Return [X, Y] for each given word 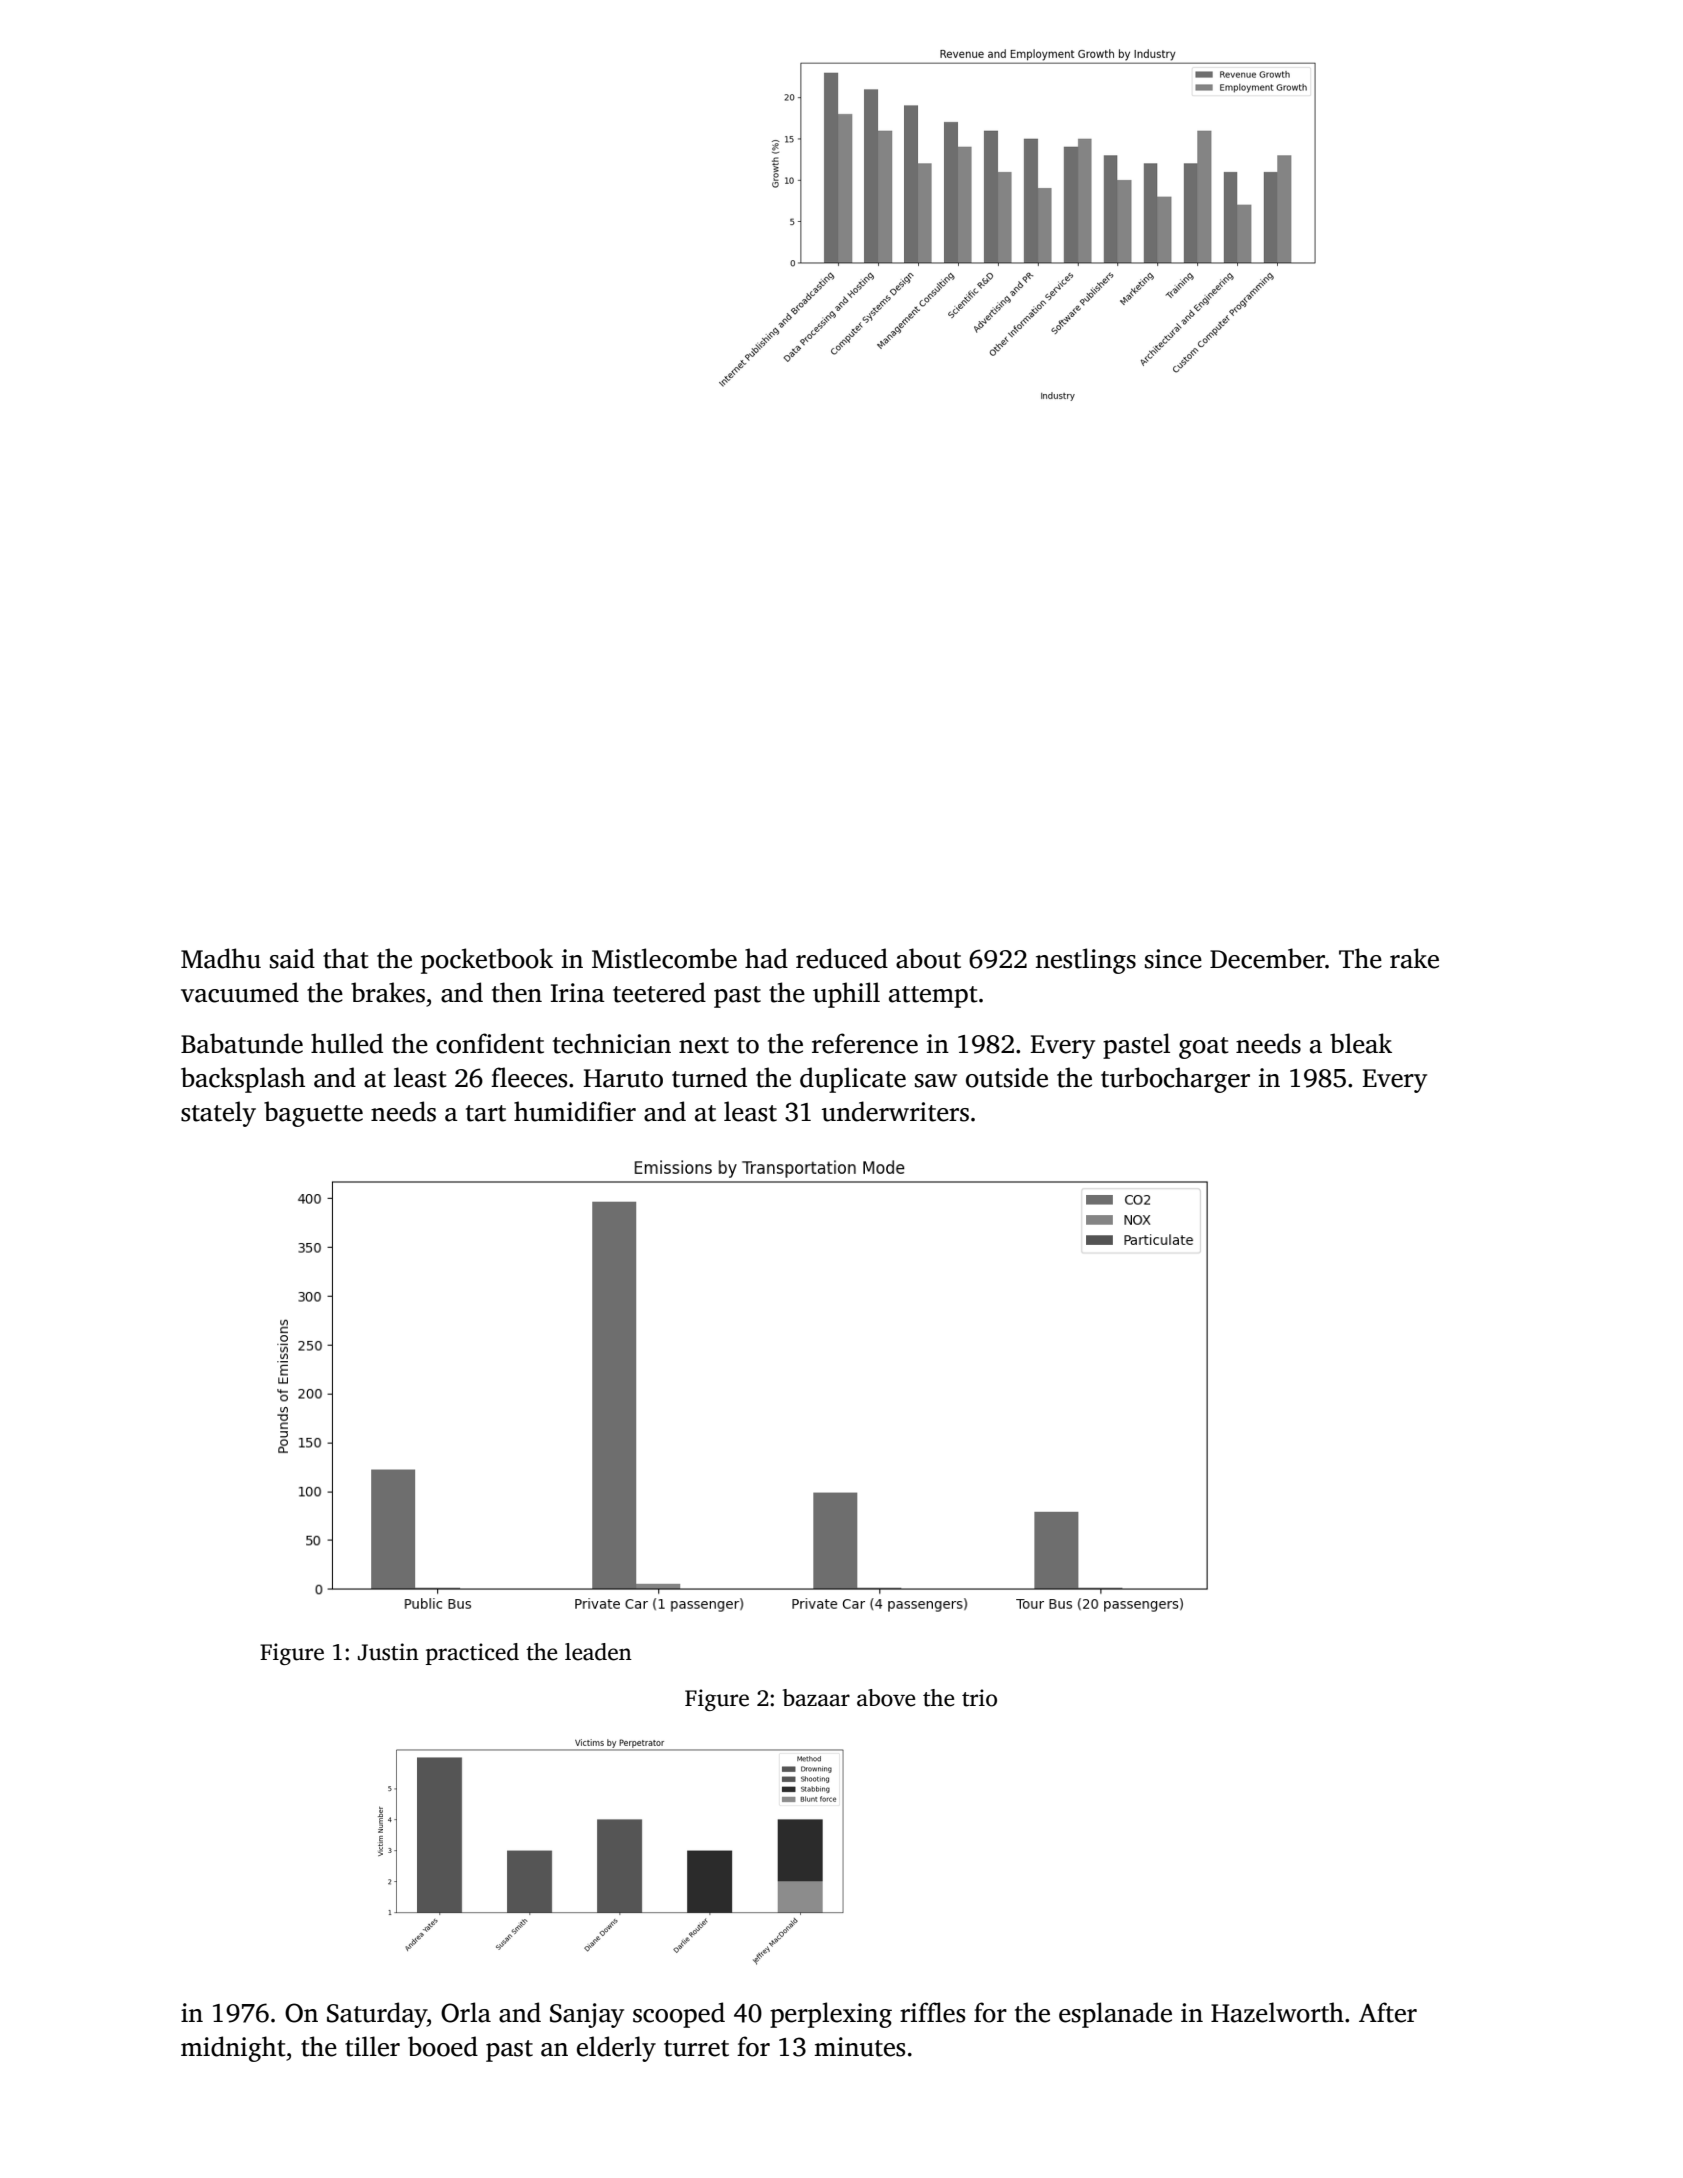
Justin [388, 1652]
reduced [842, 958]
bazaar [816, 1698]
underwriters [895, 1111]
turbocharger [1175, 1080]
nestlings [1086, 961]
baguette [313, 1114]
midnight [233, 2049]
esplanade [1115, 2015]
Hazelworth [1277, 2012]
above [886, 1698]
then [517, 992]
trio [979, 1698]
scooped [679, 2015]
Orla [466, 2012]
